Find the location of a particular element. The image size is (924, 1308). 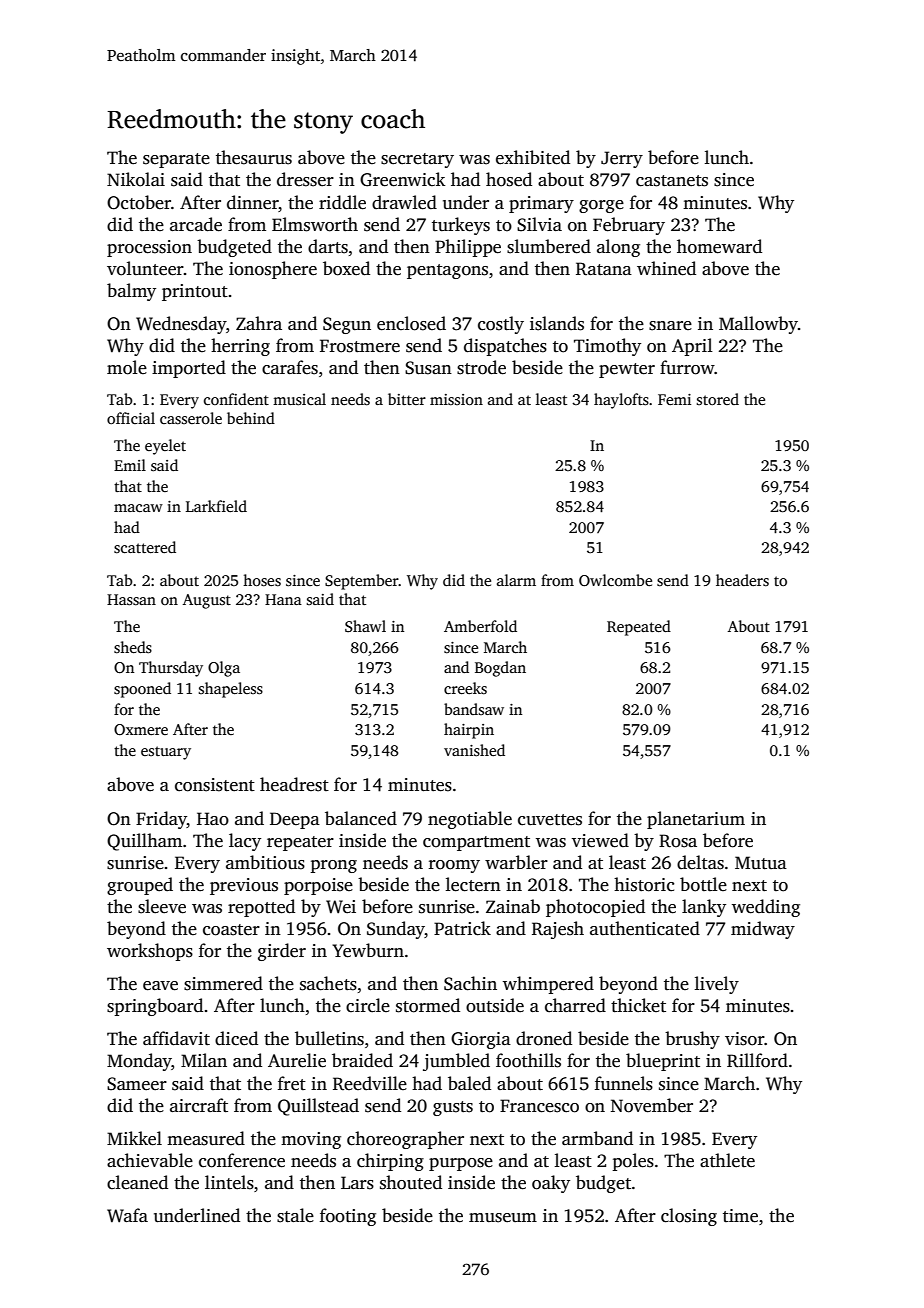

mole is located at coordinates (127, 367).
